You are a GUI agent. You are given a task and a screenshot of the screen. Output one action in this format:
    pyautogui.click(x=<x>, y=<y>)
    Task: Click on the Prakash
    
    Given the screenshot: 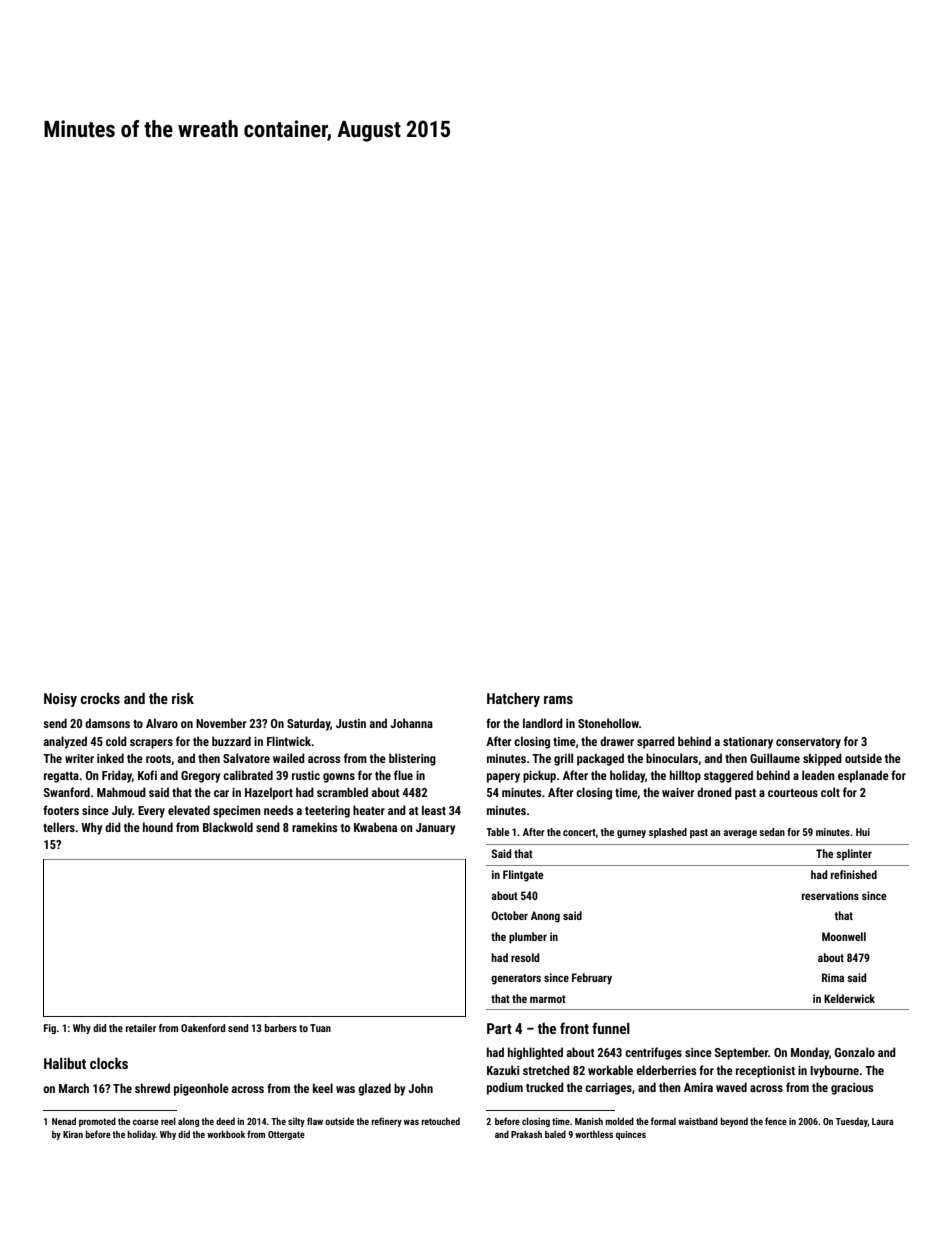 What is the action you would take?
    pyautogui.click(x=526, y=1134)
